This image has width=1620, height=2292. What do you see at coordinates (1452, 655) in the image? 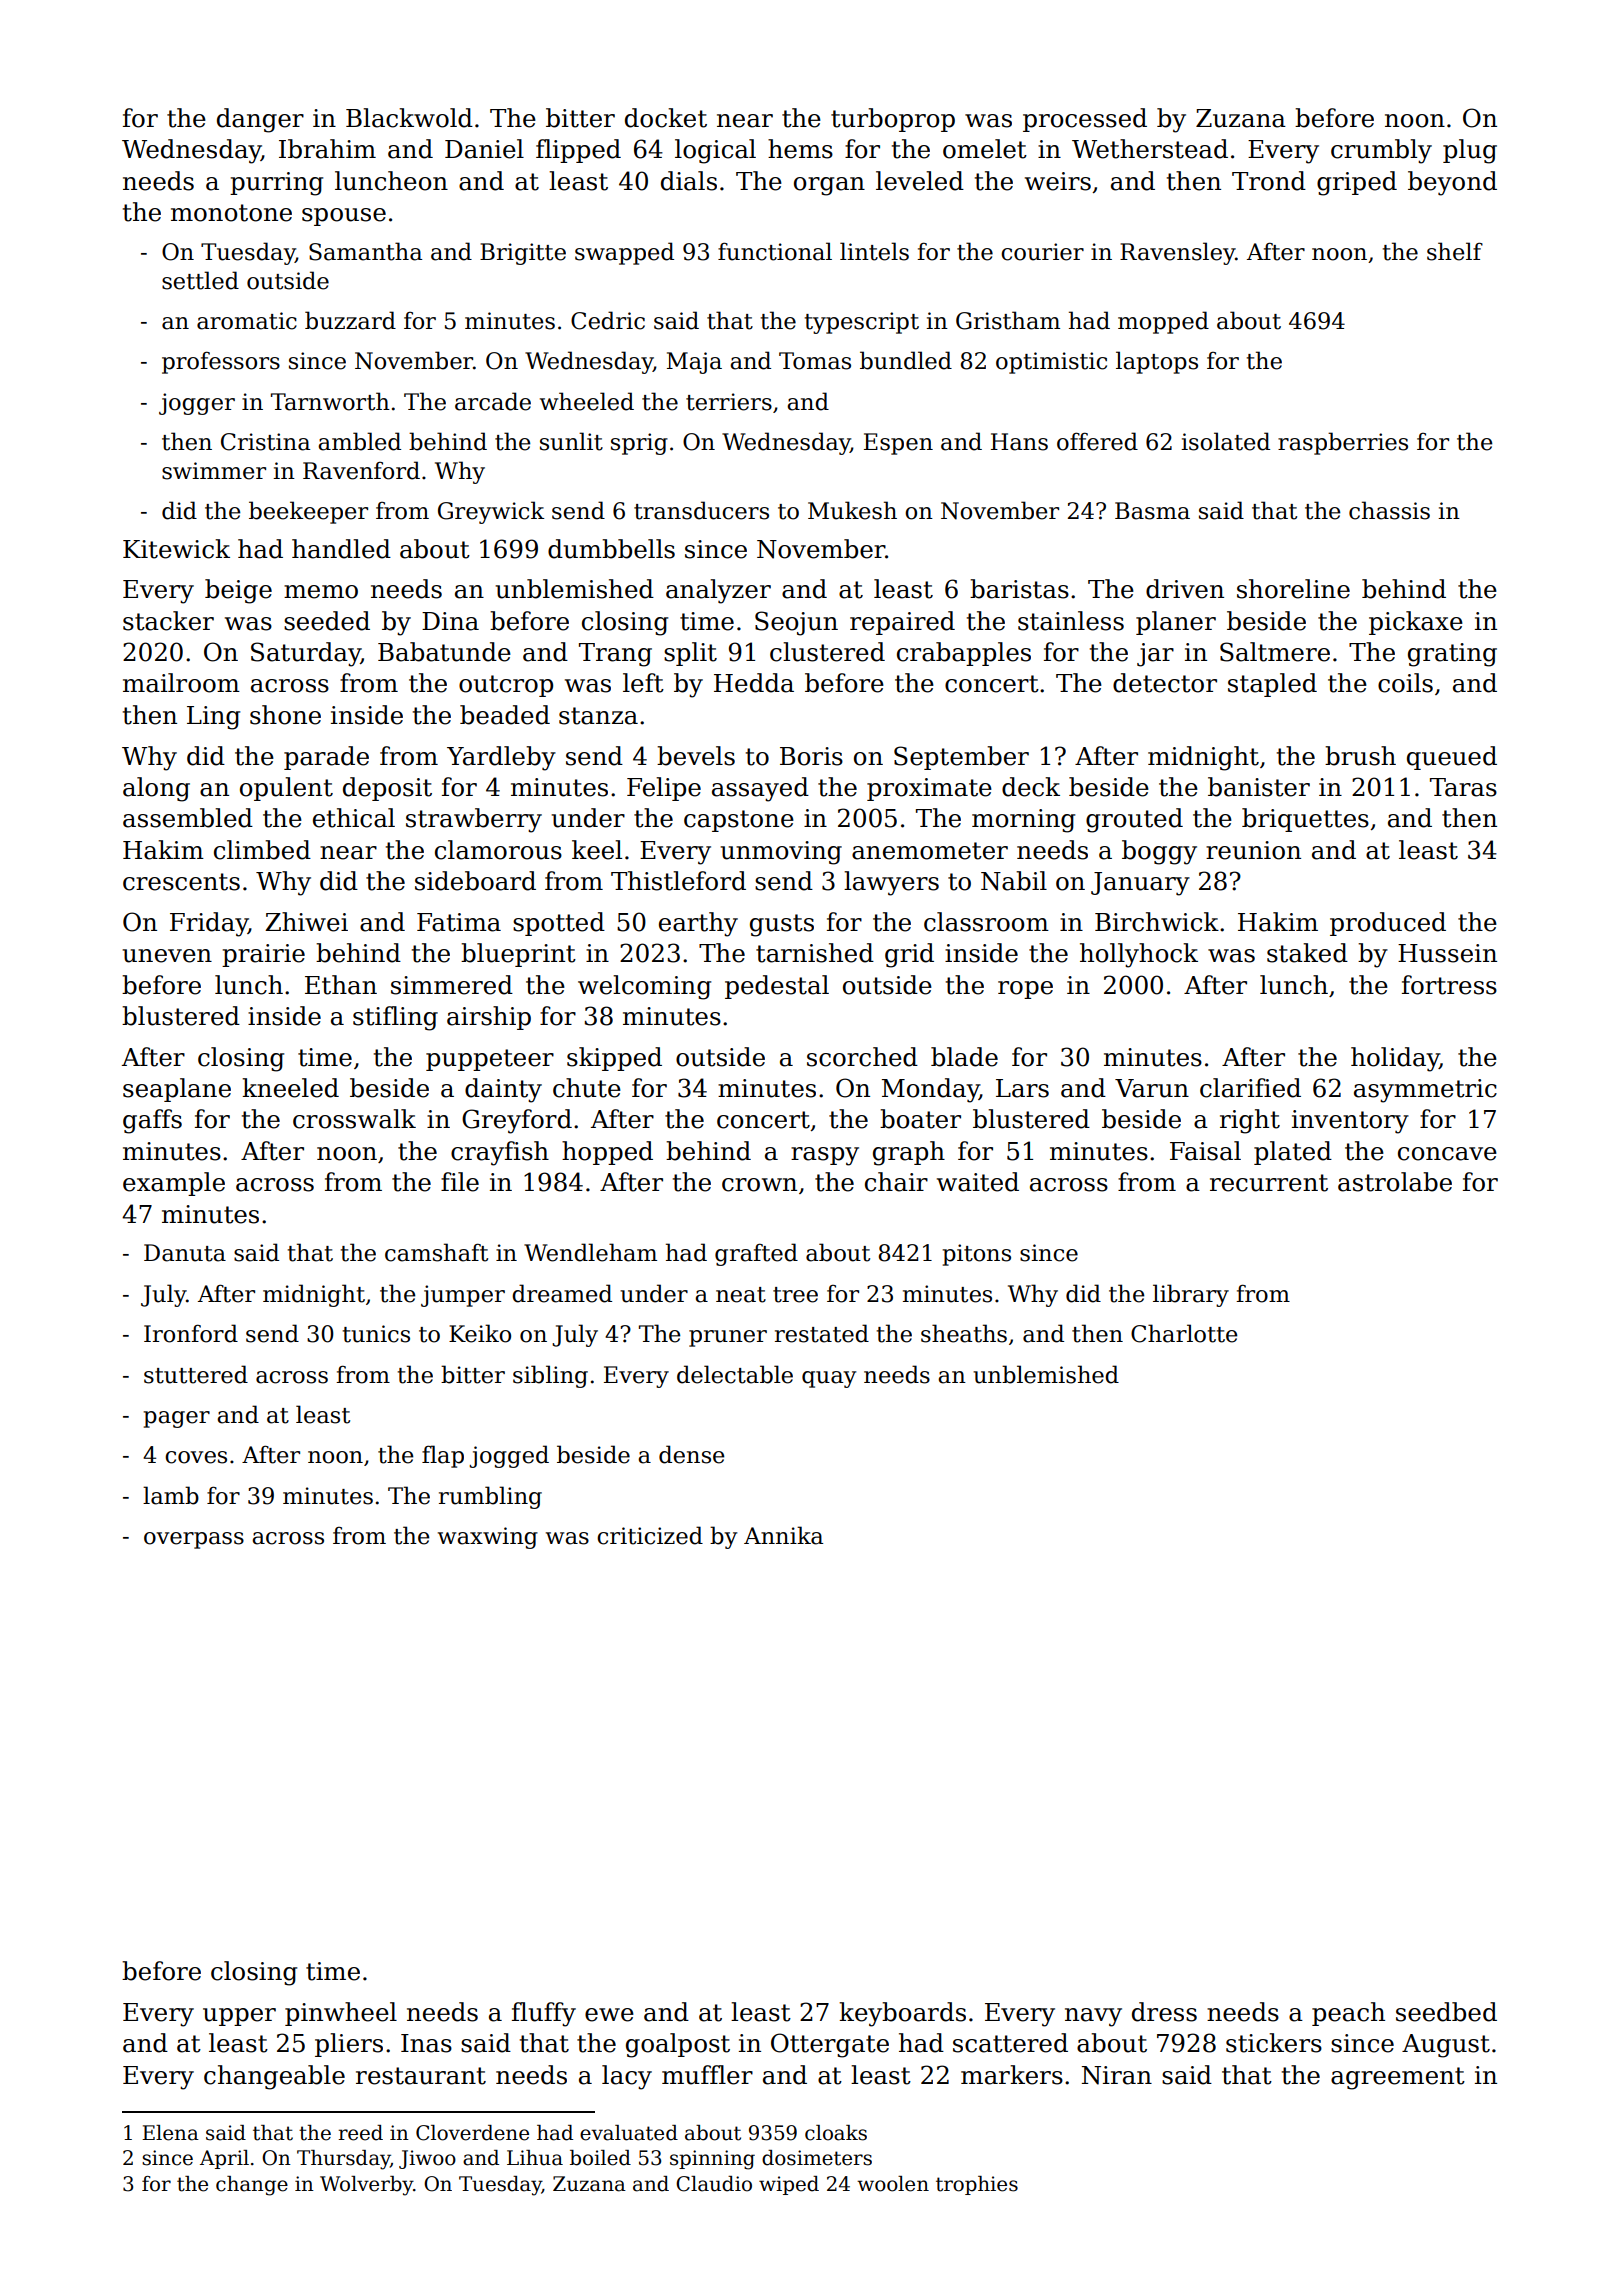
I see `grating` at bounding box center [1452, 655].
